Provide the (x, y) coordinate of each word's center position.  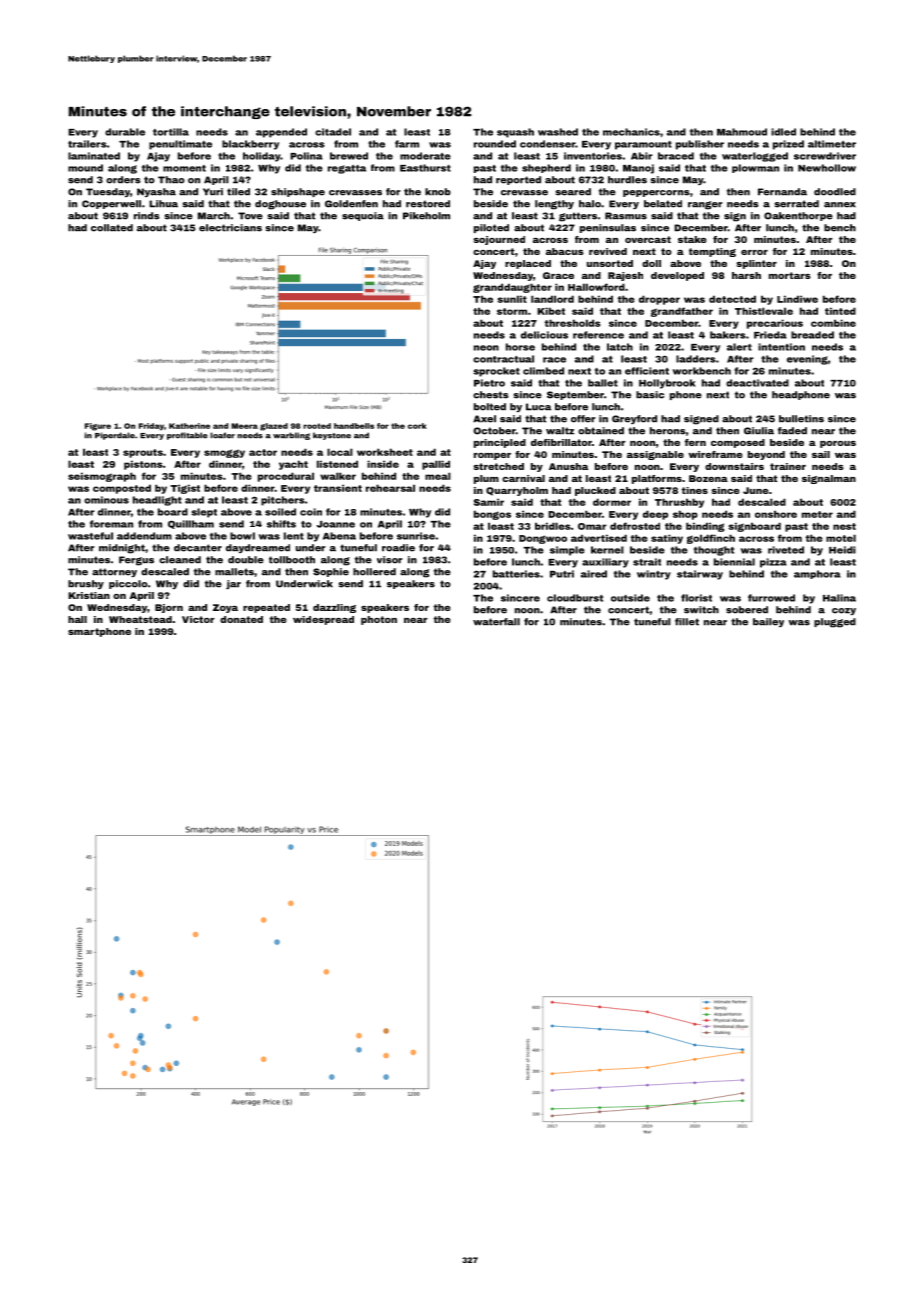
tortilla (171, 132)
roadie (398, 548)
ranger (705, 205)
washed (558, 132)
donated (241, 619)
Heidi (842, 550)
